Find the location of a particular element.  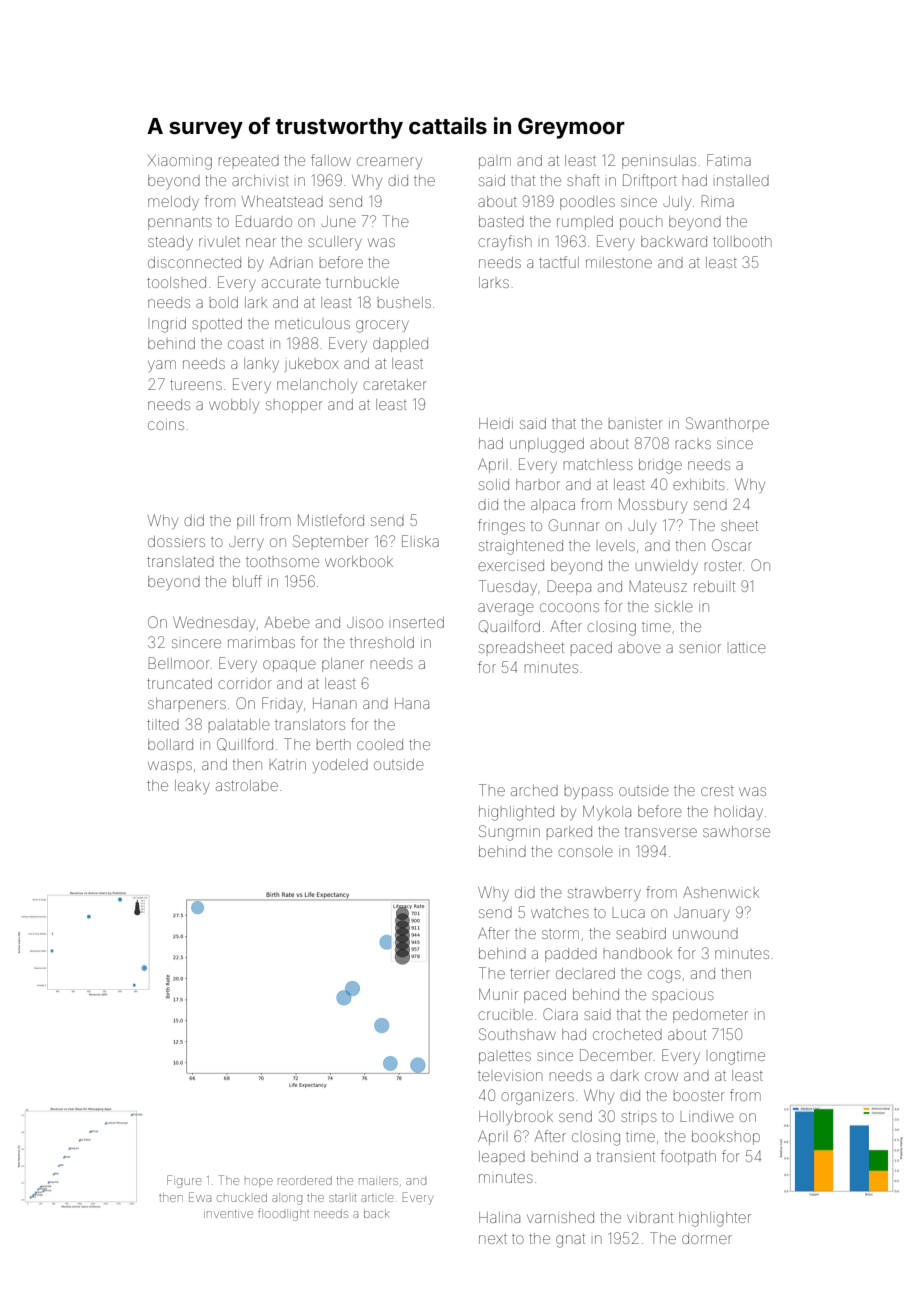

inserted is located at coordinates (418, 622).
